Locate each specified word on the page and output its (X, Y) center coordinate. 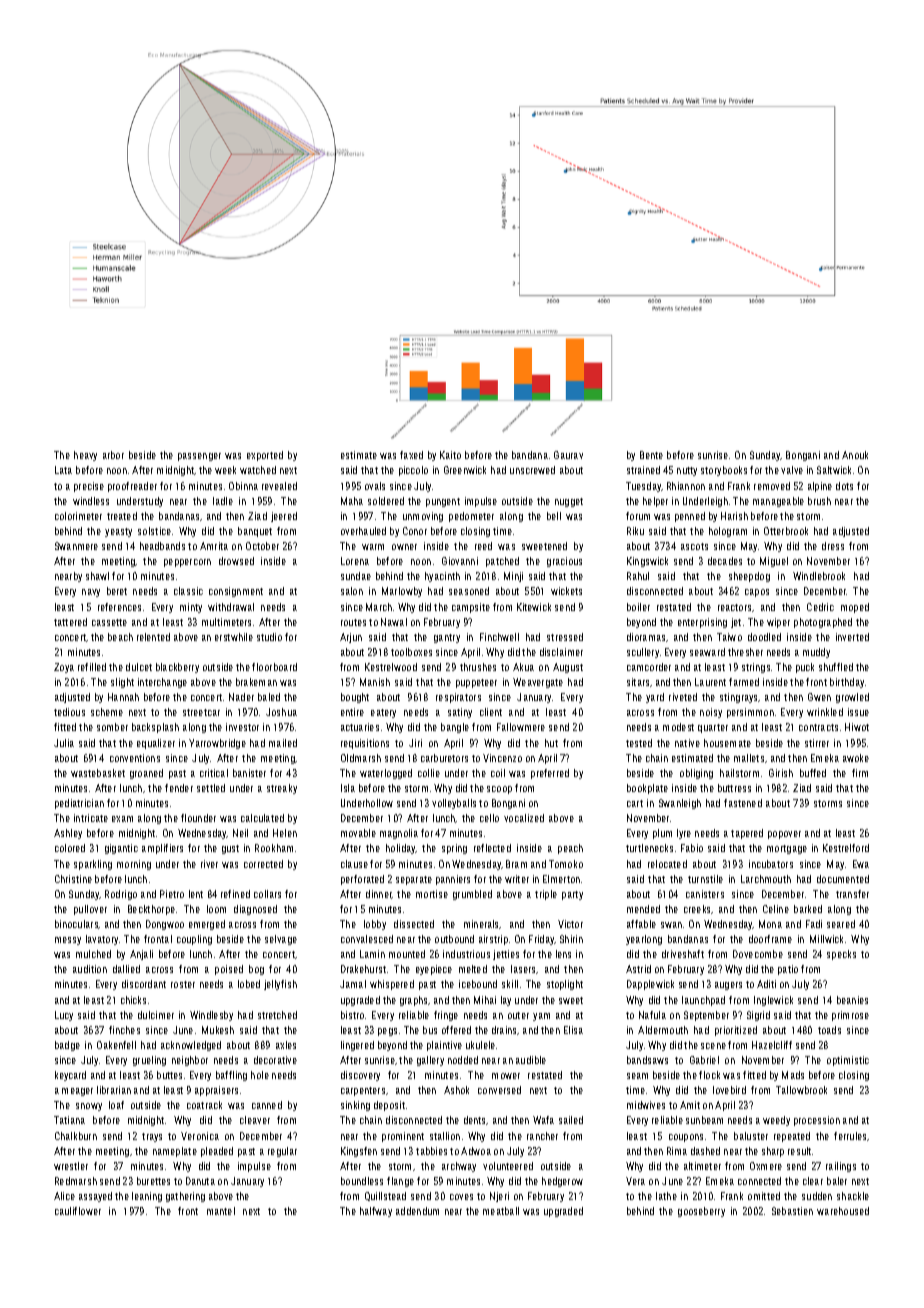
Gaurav (568, 455)
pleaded (217, 1152)
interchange (162, 683)
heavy (85, 456)
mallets (749, 758)
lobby (375, 925)
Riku (635, 531)
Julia (64, 743)
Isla (348, 788)
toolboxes (411, 652)
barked (808, 909)
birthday (847, 683)
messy (68, 941)
